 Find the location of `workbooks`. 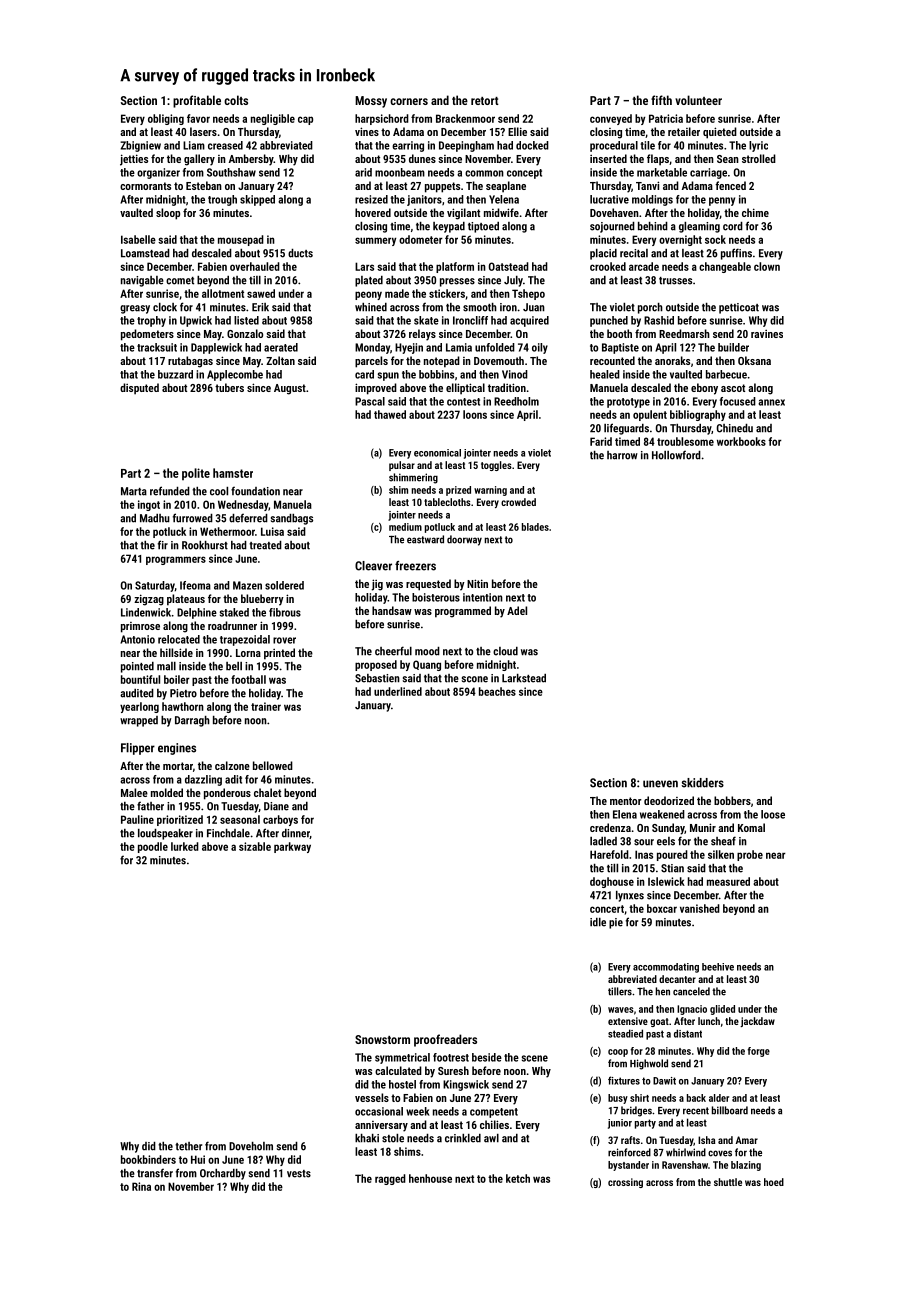

workbooks is located at coordinates (741, 441).
